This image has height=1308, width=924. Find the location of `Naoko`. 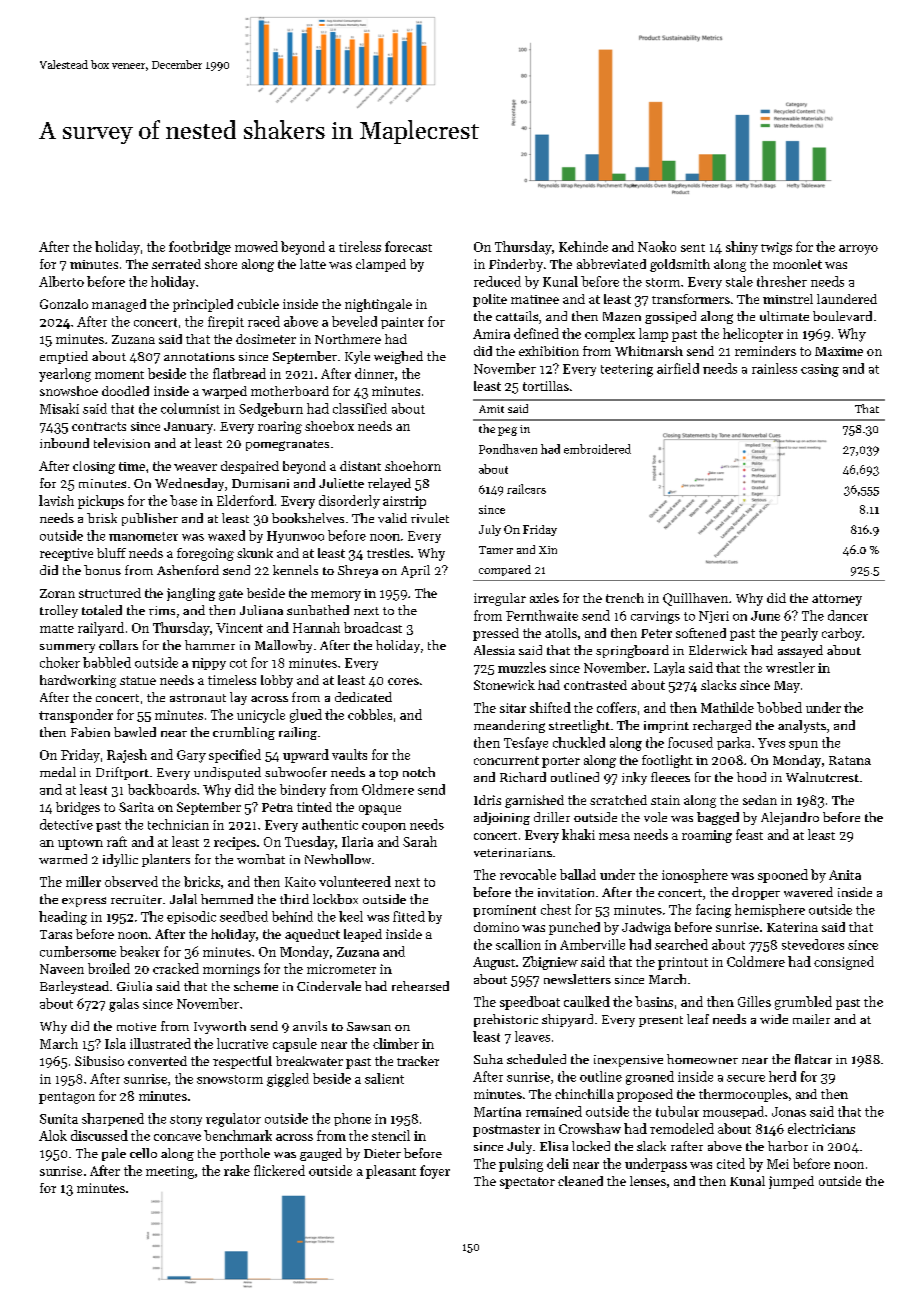

Naoko is located at coordinates (657, 246).
